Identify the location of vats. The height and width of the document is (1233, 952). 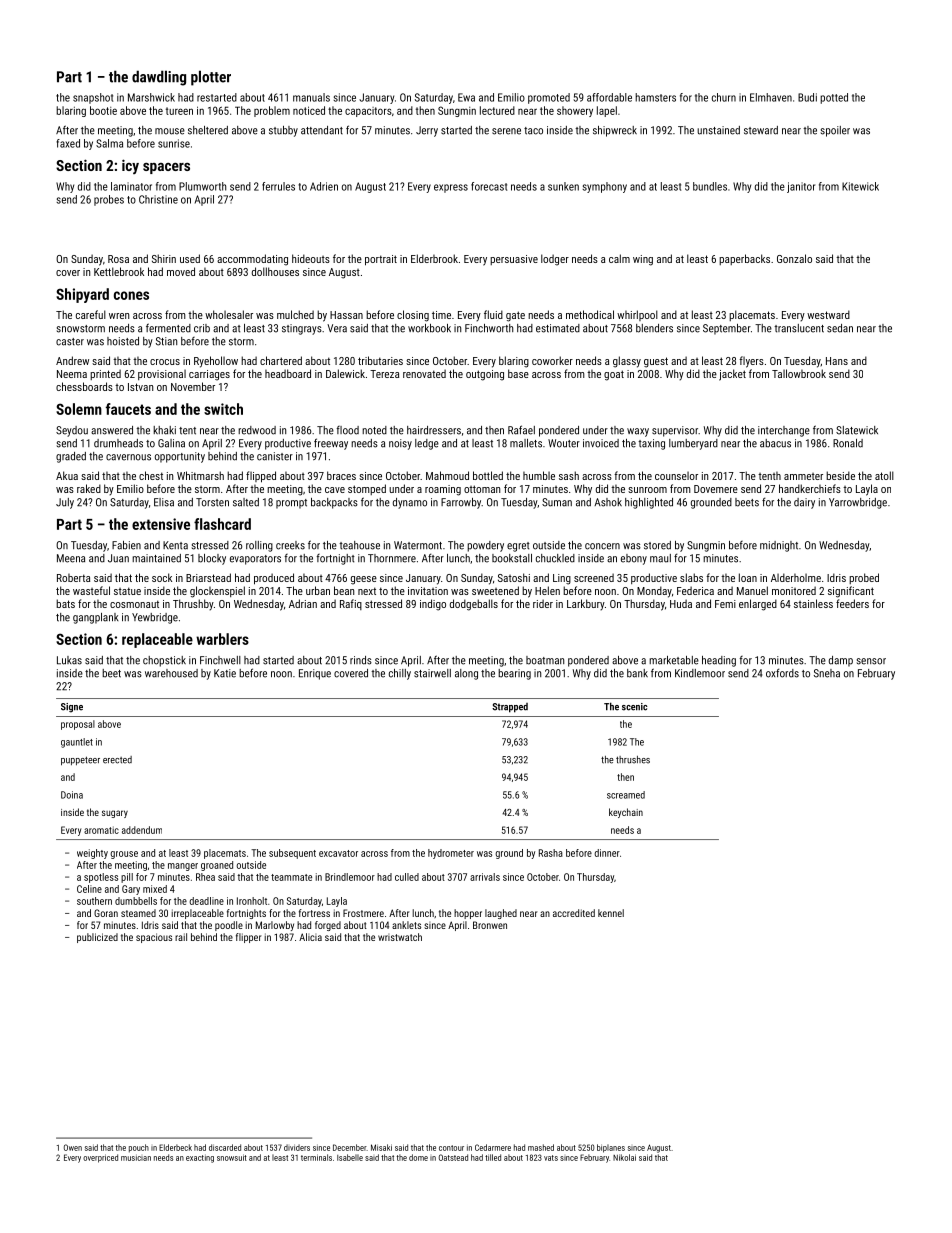
(551, 1158).
